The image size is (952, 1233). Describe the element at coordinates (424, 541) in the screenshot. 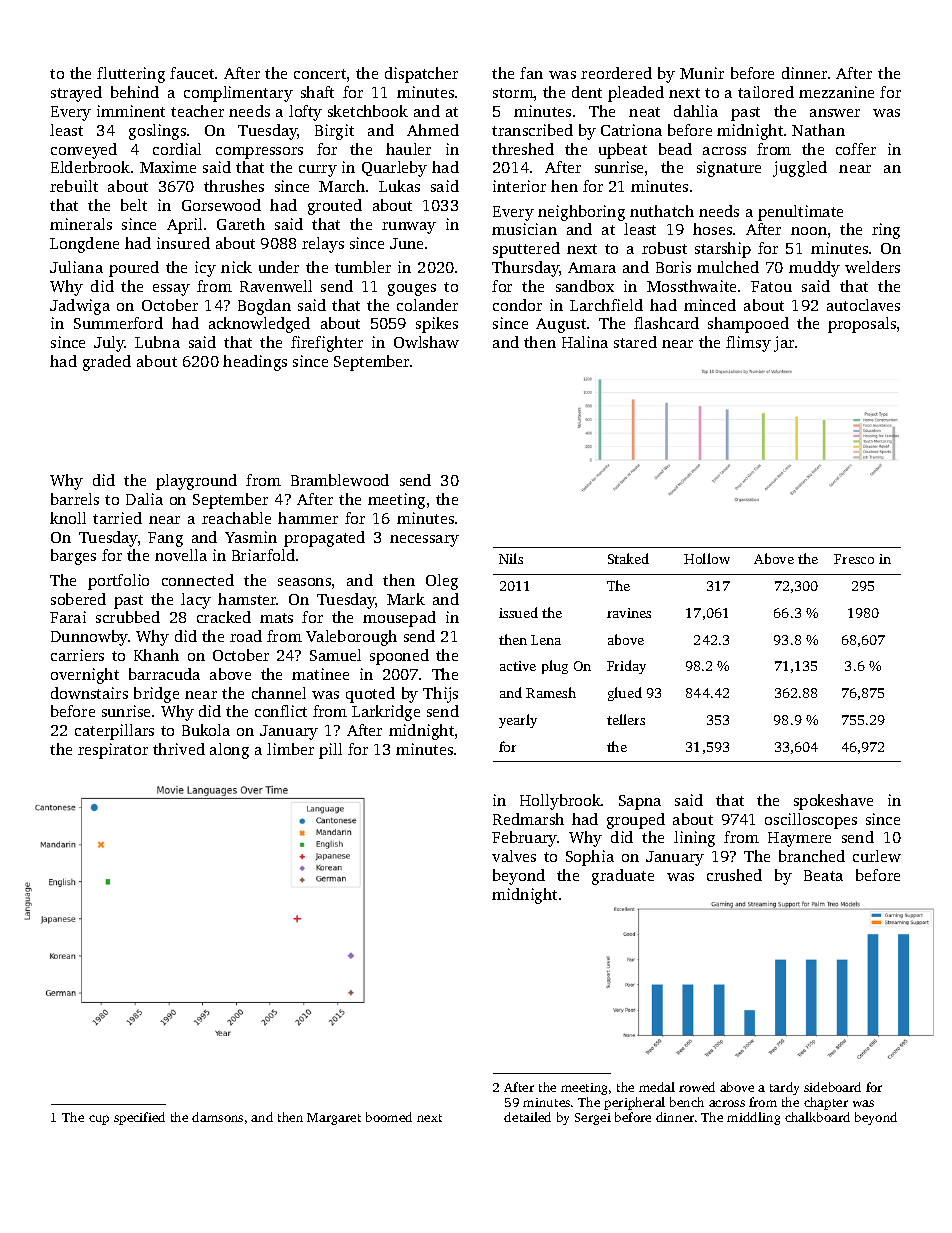

I see `necessary` at that location.
